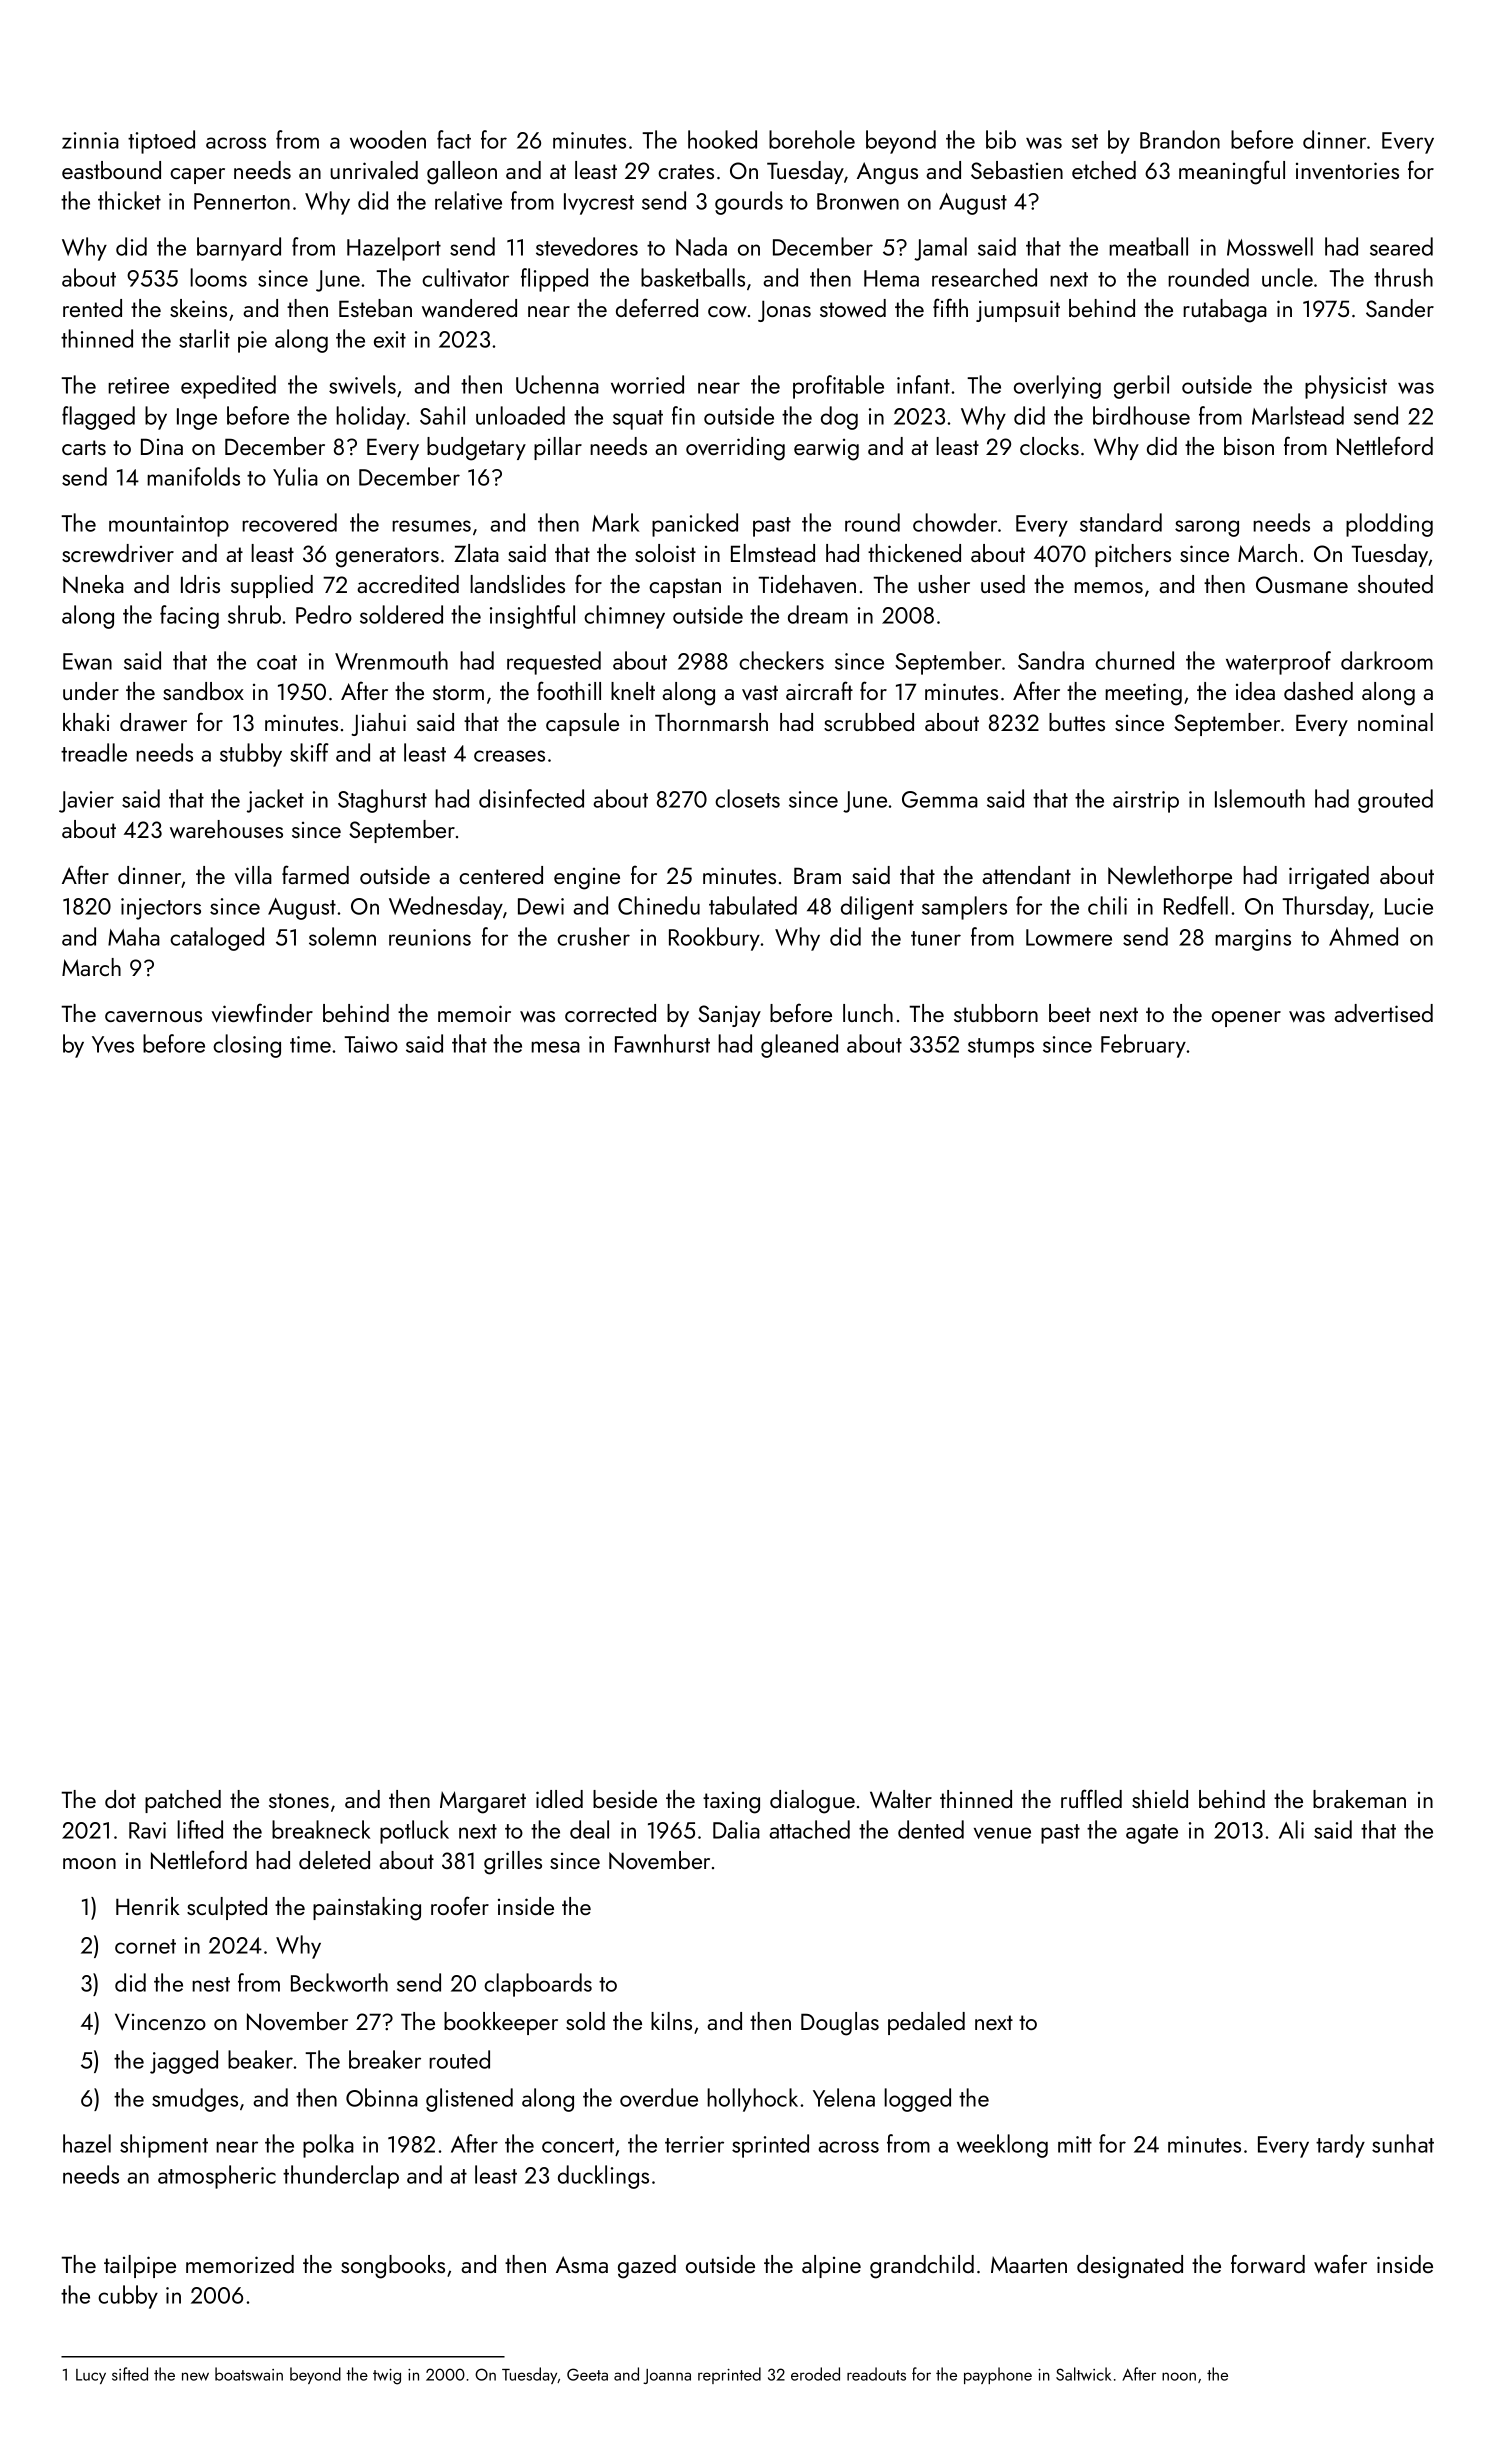 The height and width of the image is (2464, 1496). What do you see at coordinates (1347, 170) in the image?
I see `inventories` at bounding box center [1347, 170].
